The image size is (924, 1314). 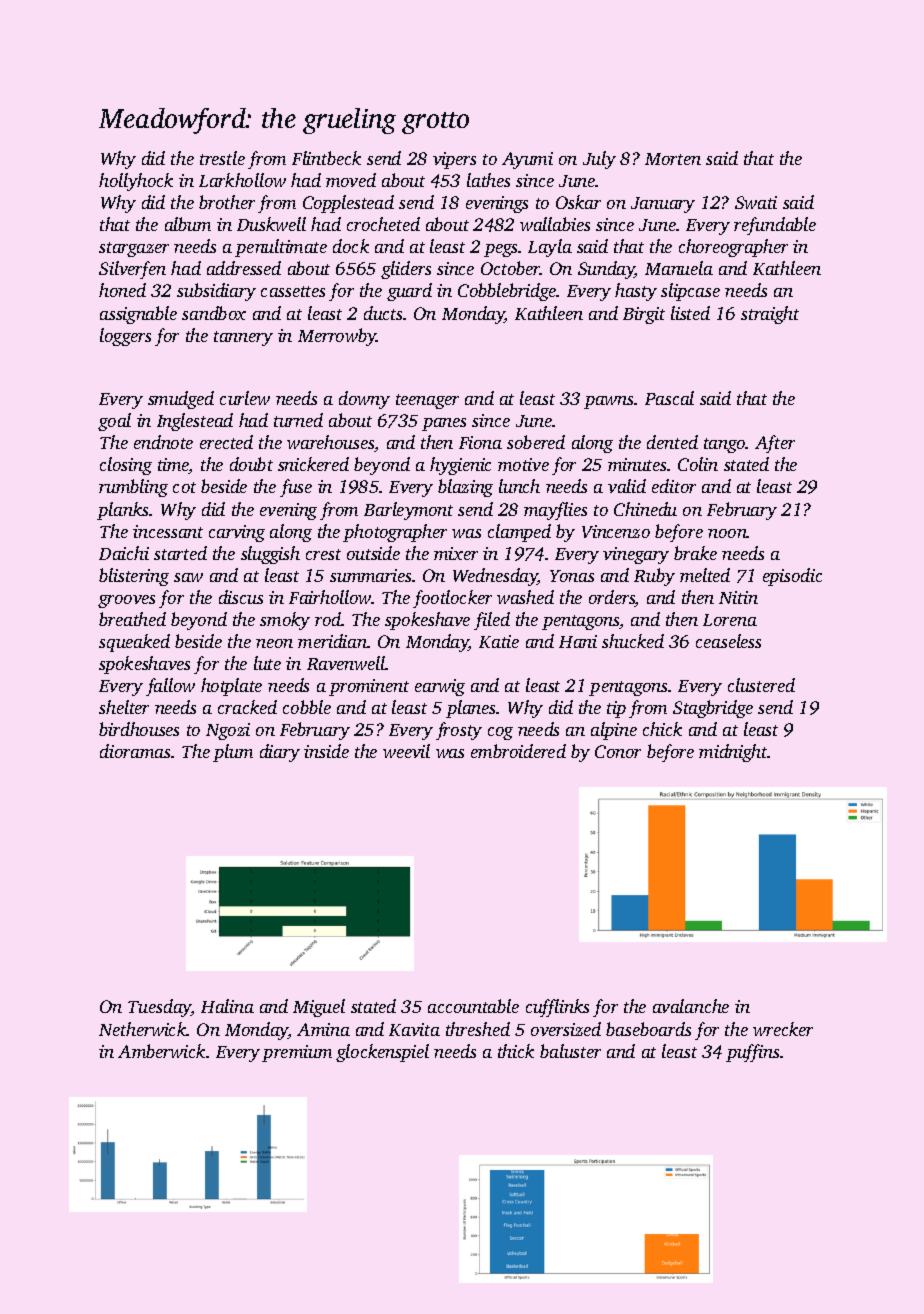 I want to click on Ayumi, so click(x=527, y=160).
